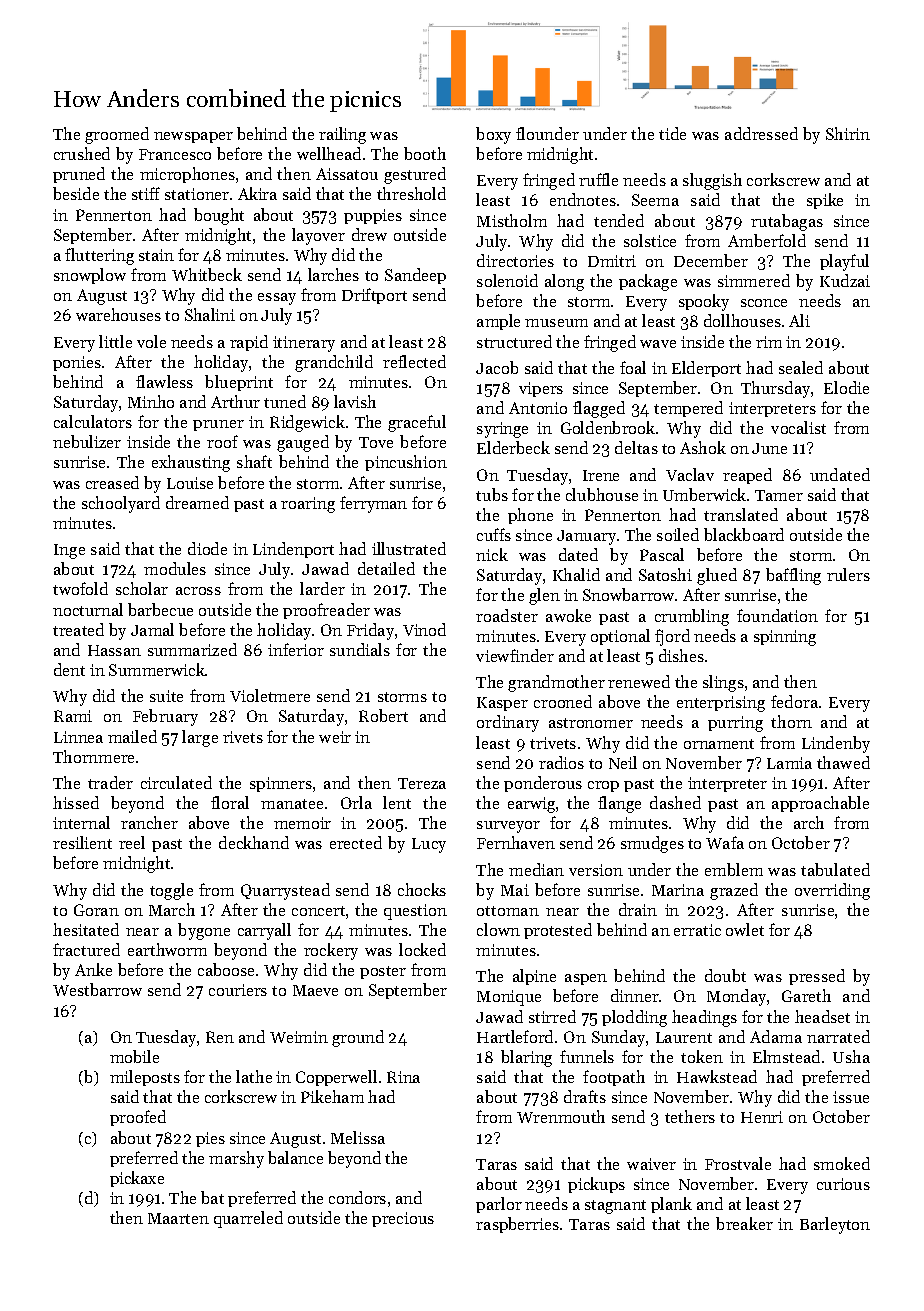 Image resolution: width=924 pixels, height=1311 pixels. I want to click on fjord, so click(672, 637).
